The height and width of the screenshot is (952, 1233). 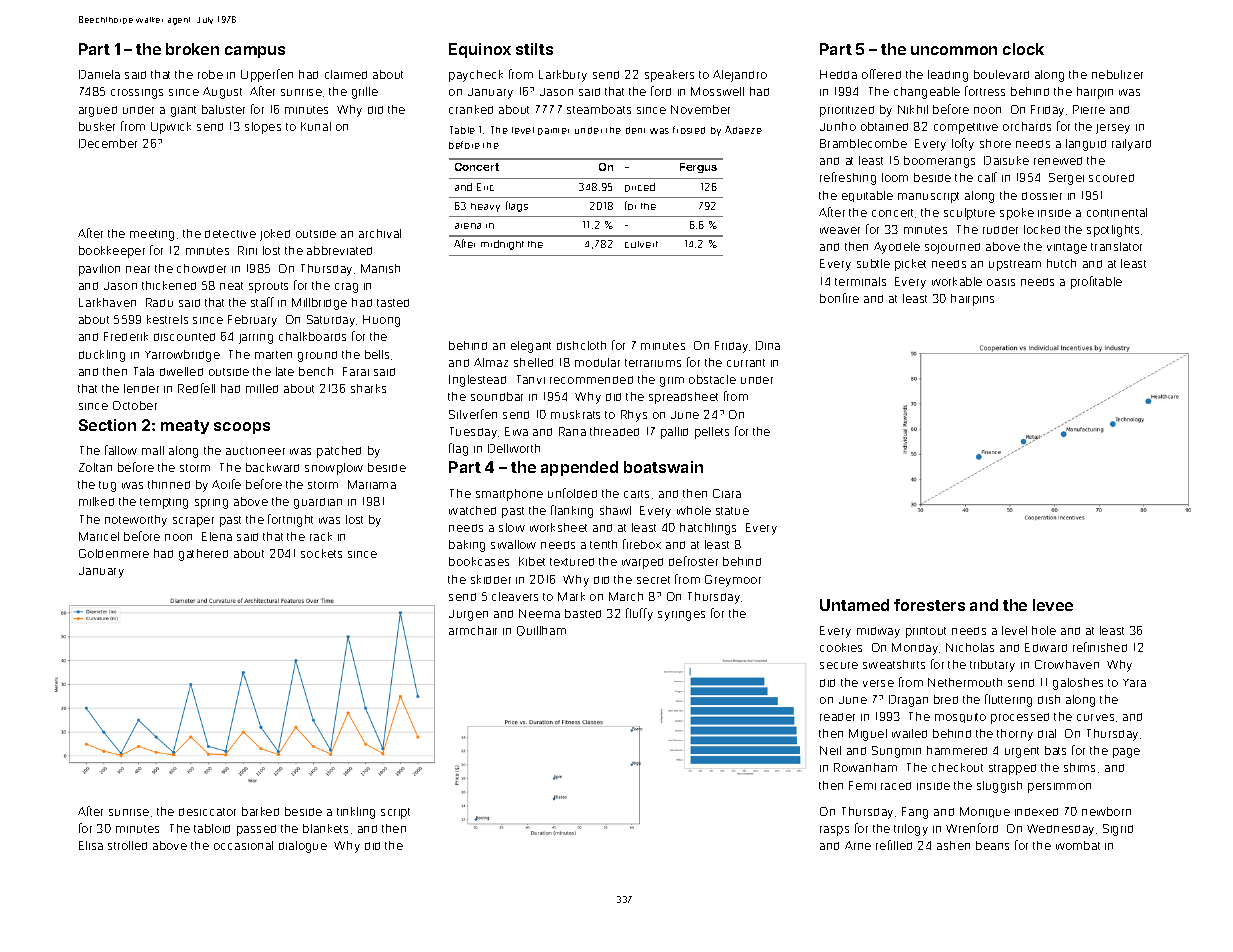 What do you see at coordinates (356, 813) in the screenshot?
I see `tinkling` at bounding box center [356, 813].
